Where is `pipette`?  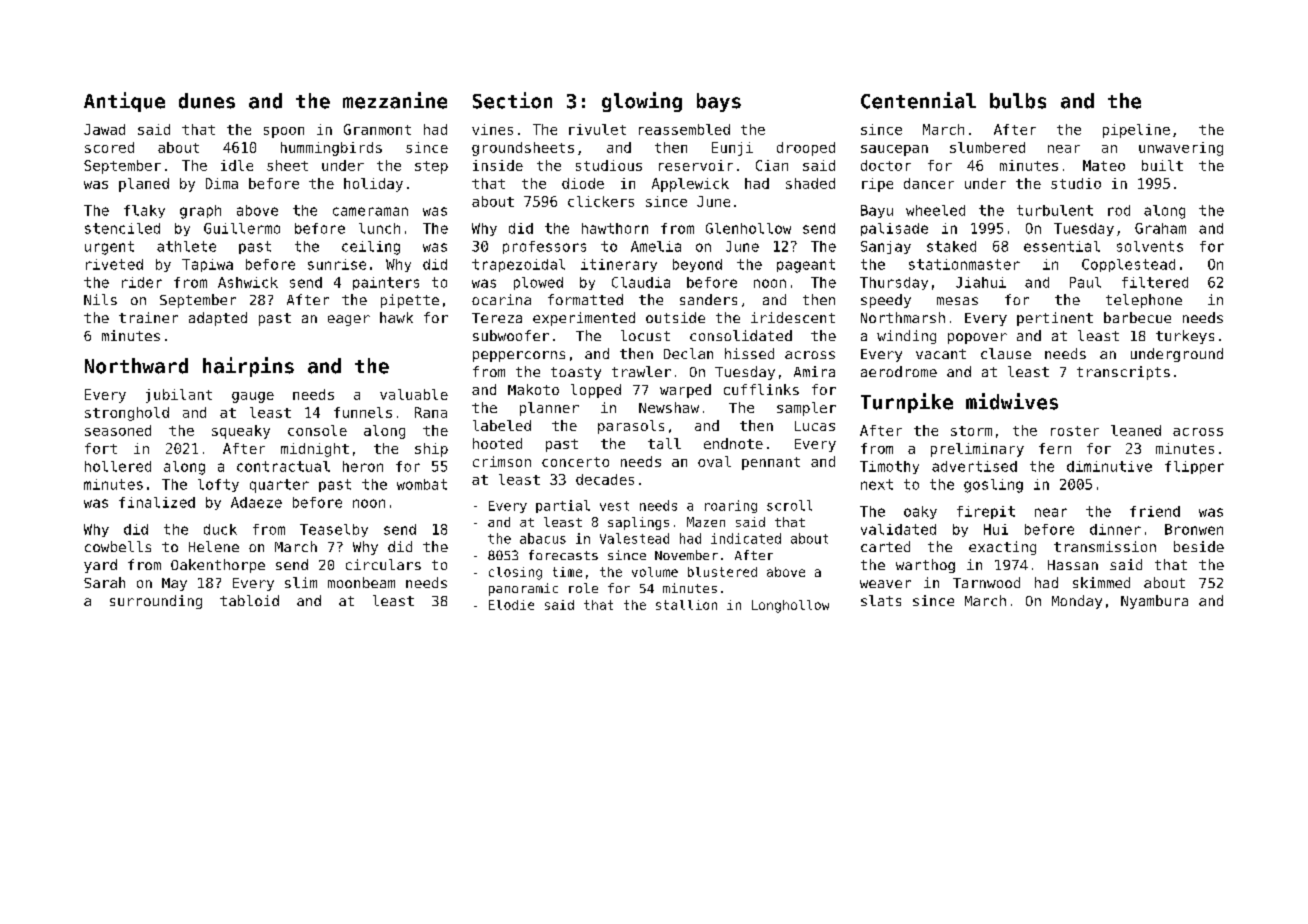 pipette is located at coordinates (410, 301).
